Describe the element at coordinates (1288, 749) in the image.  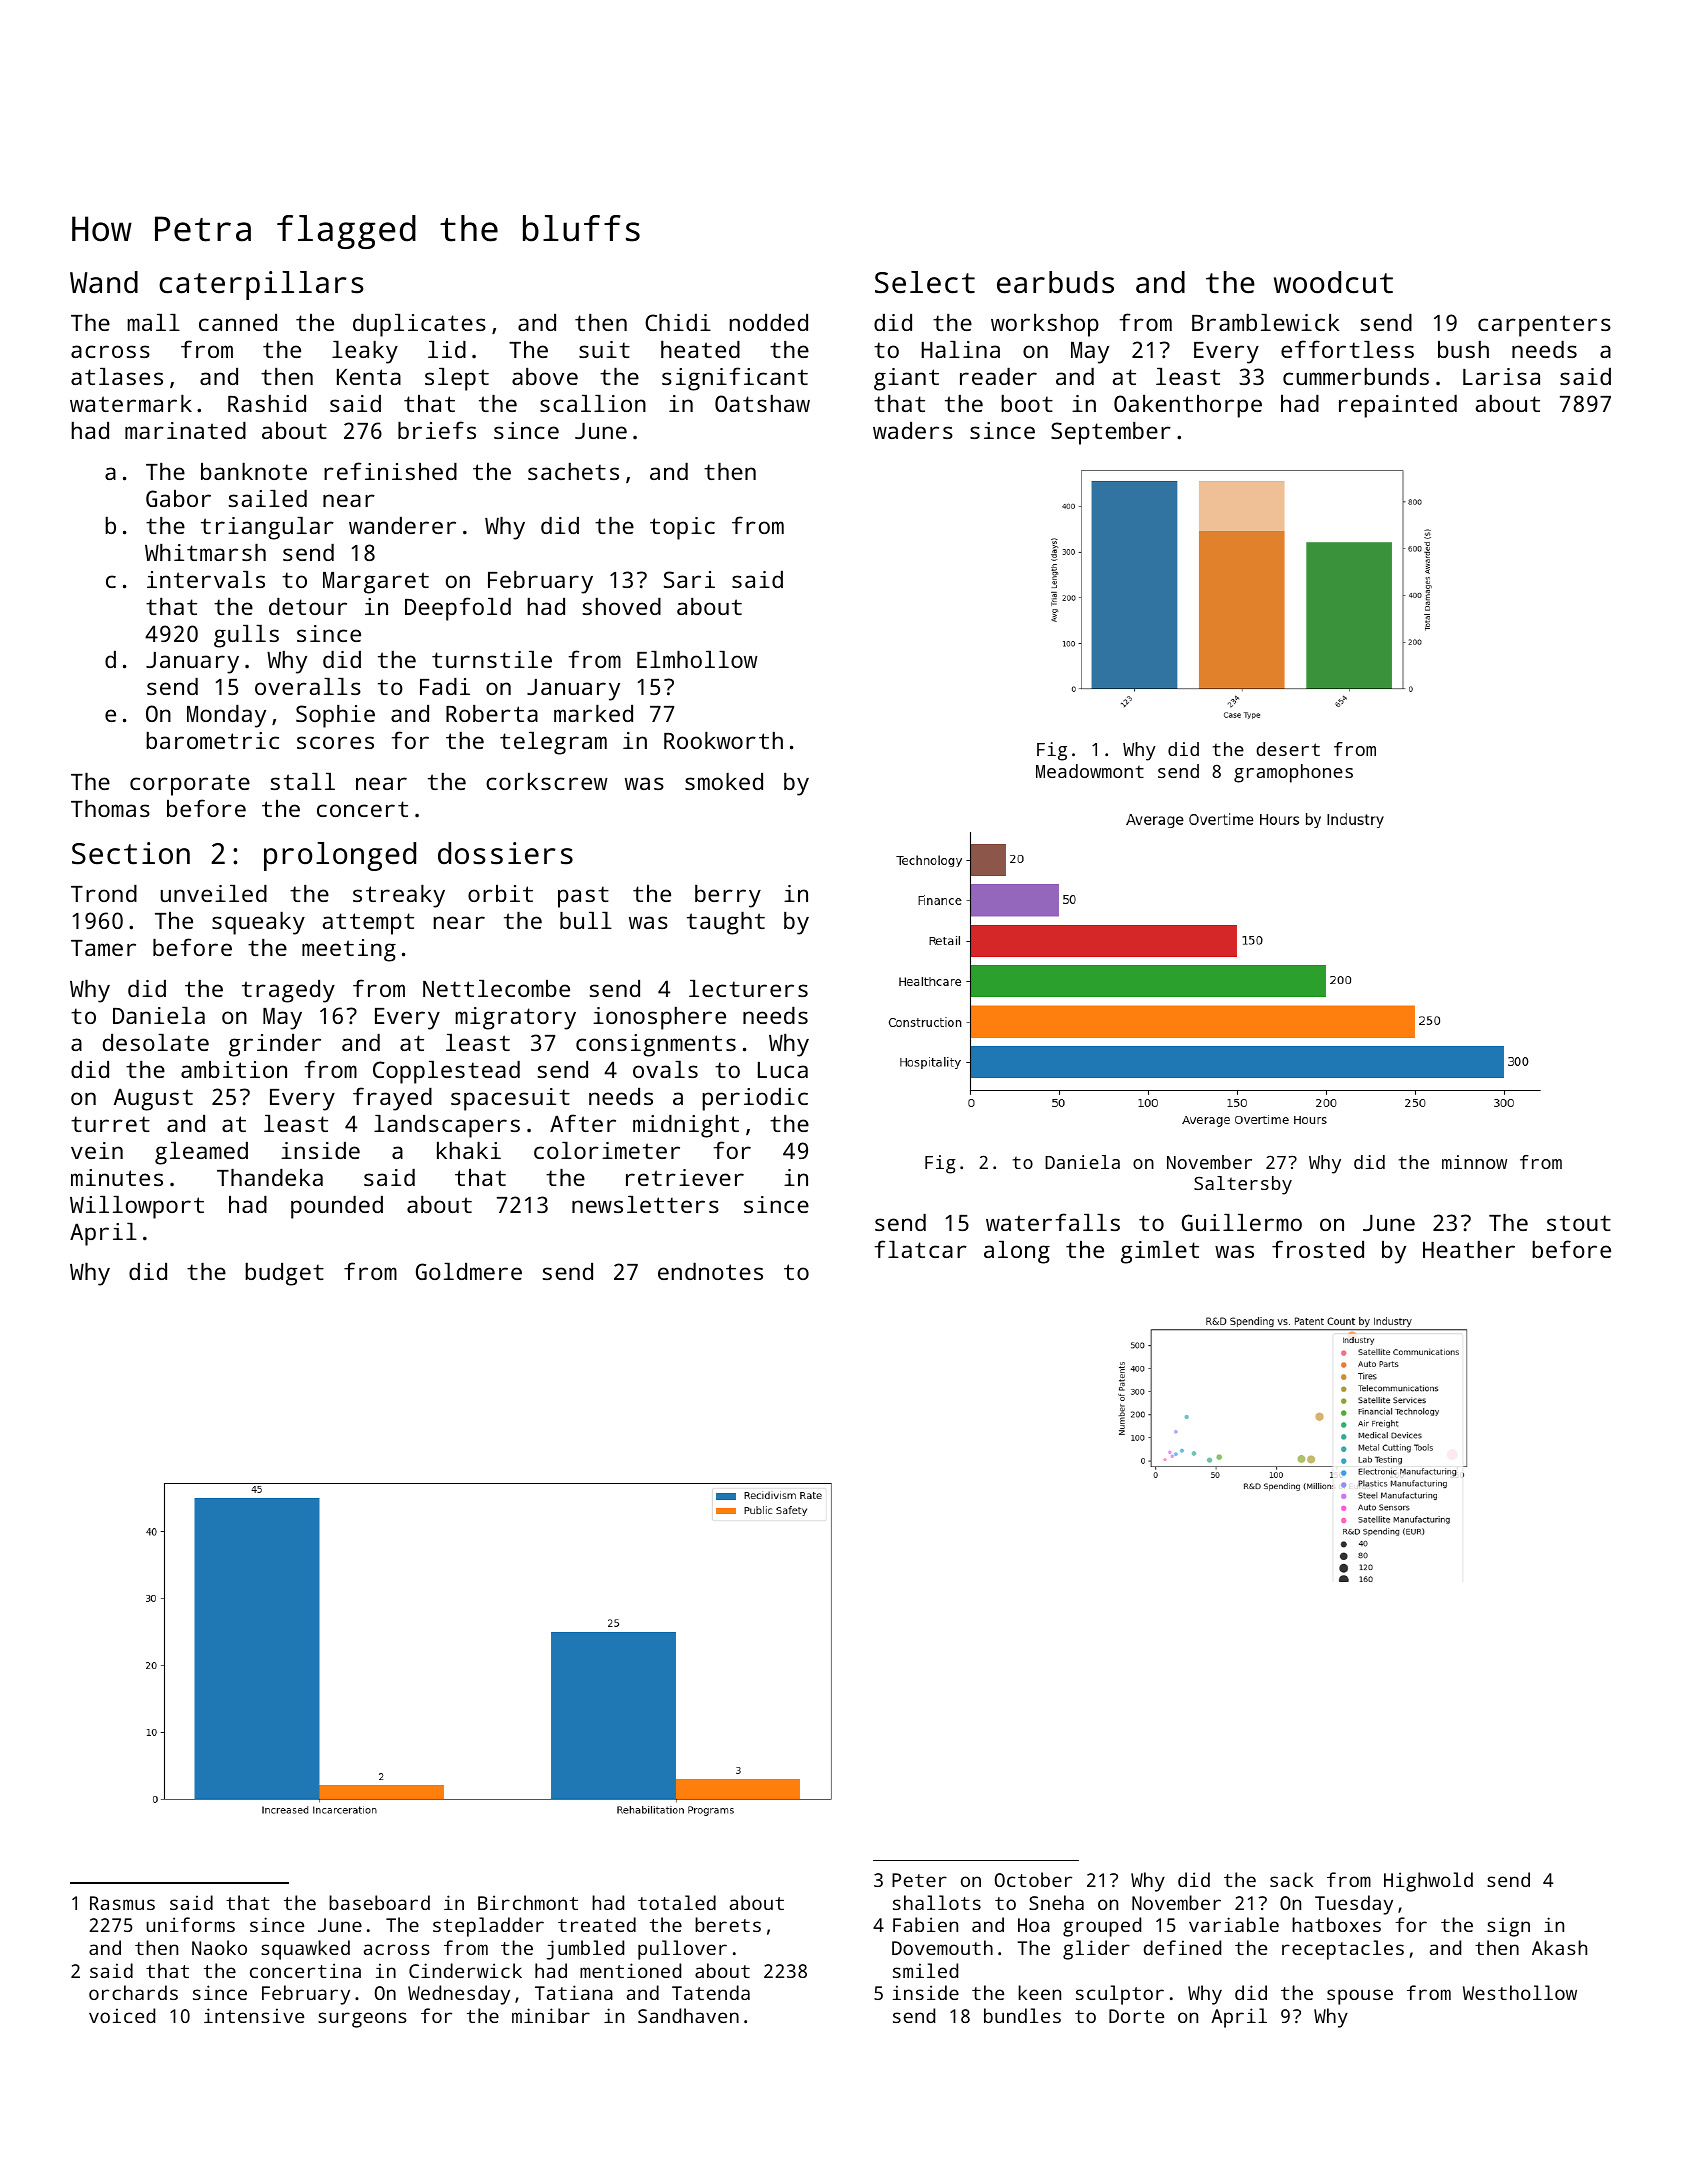
I see `desert` at that location.
